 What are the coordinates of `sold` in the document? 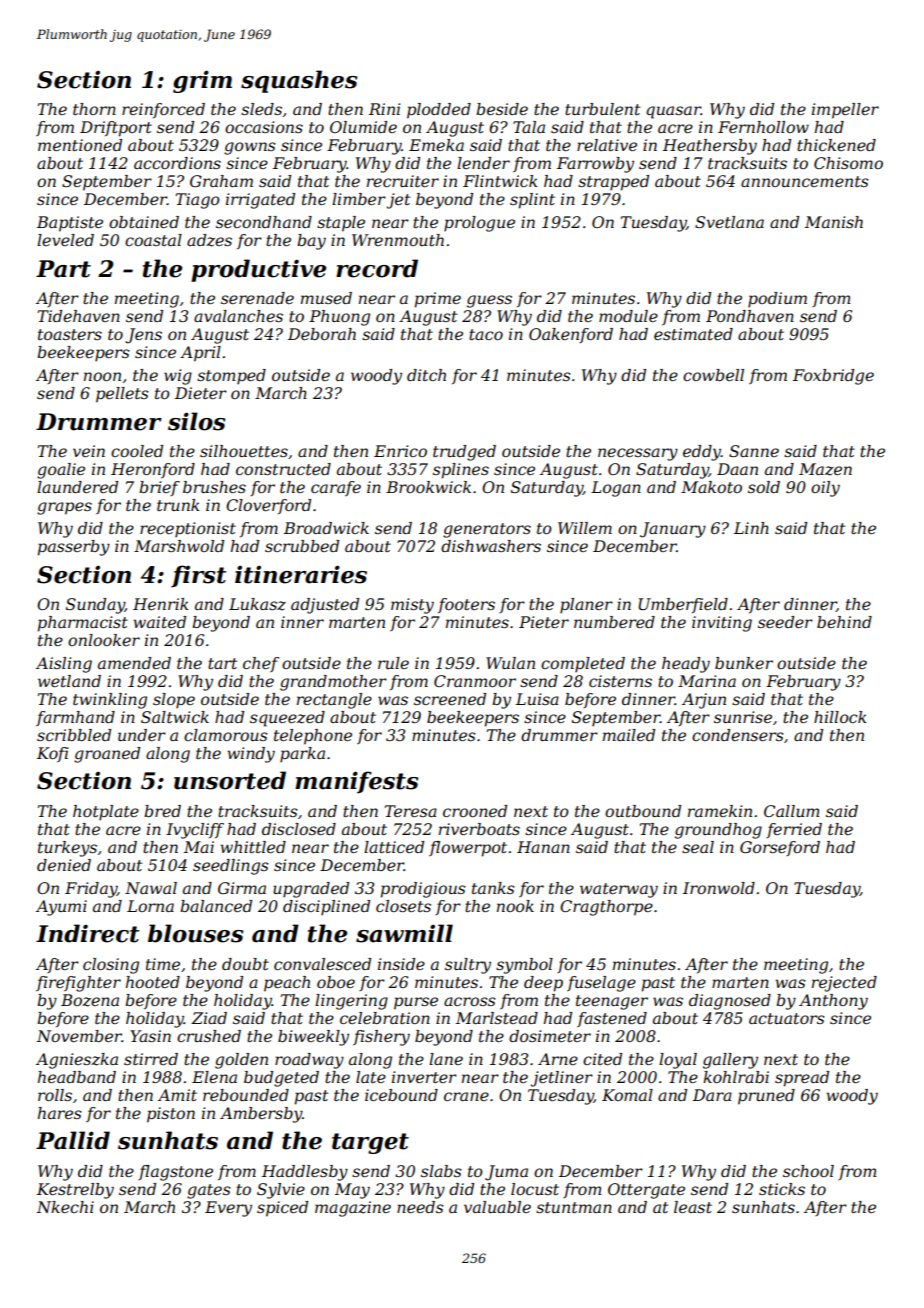 It's located at (764, 487).
